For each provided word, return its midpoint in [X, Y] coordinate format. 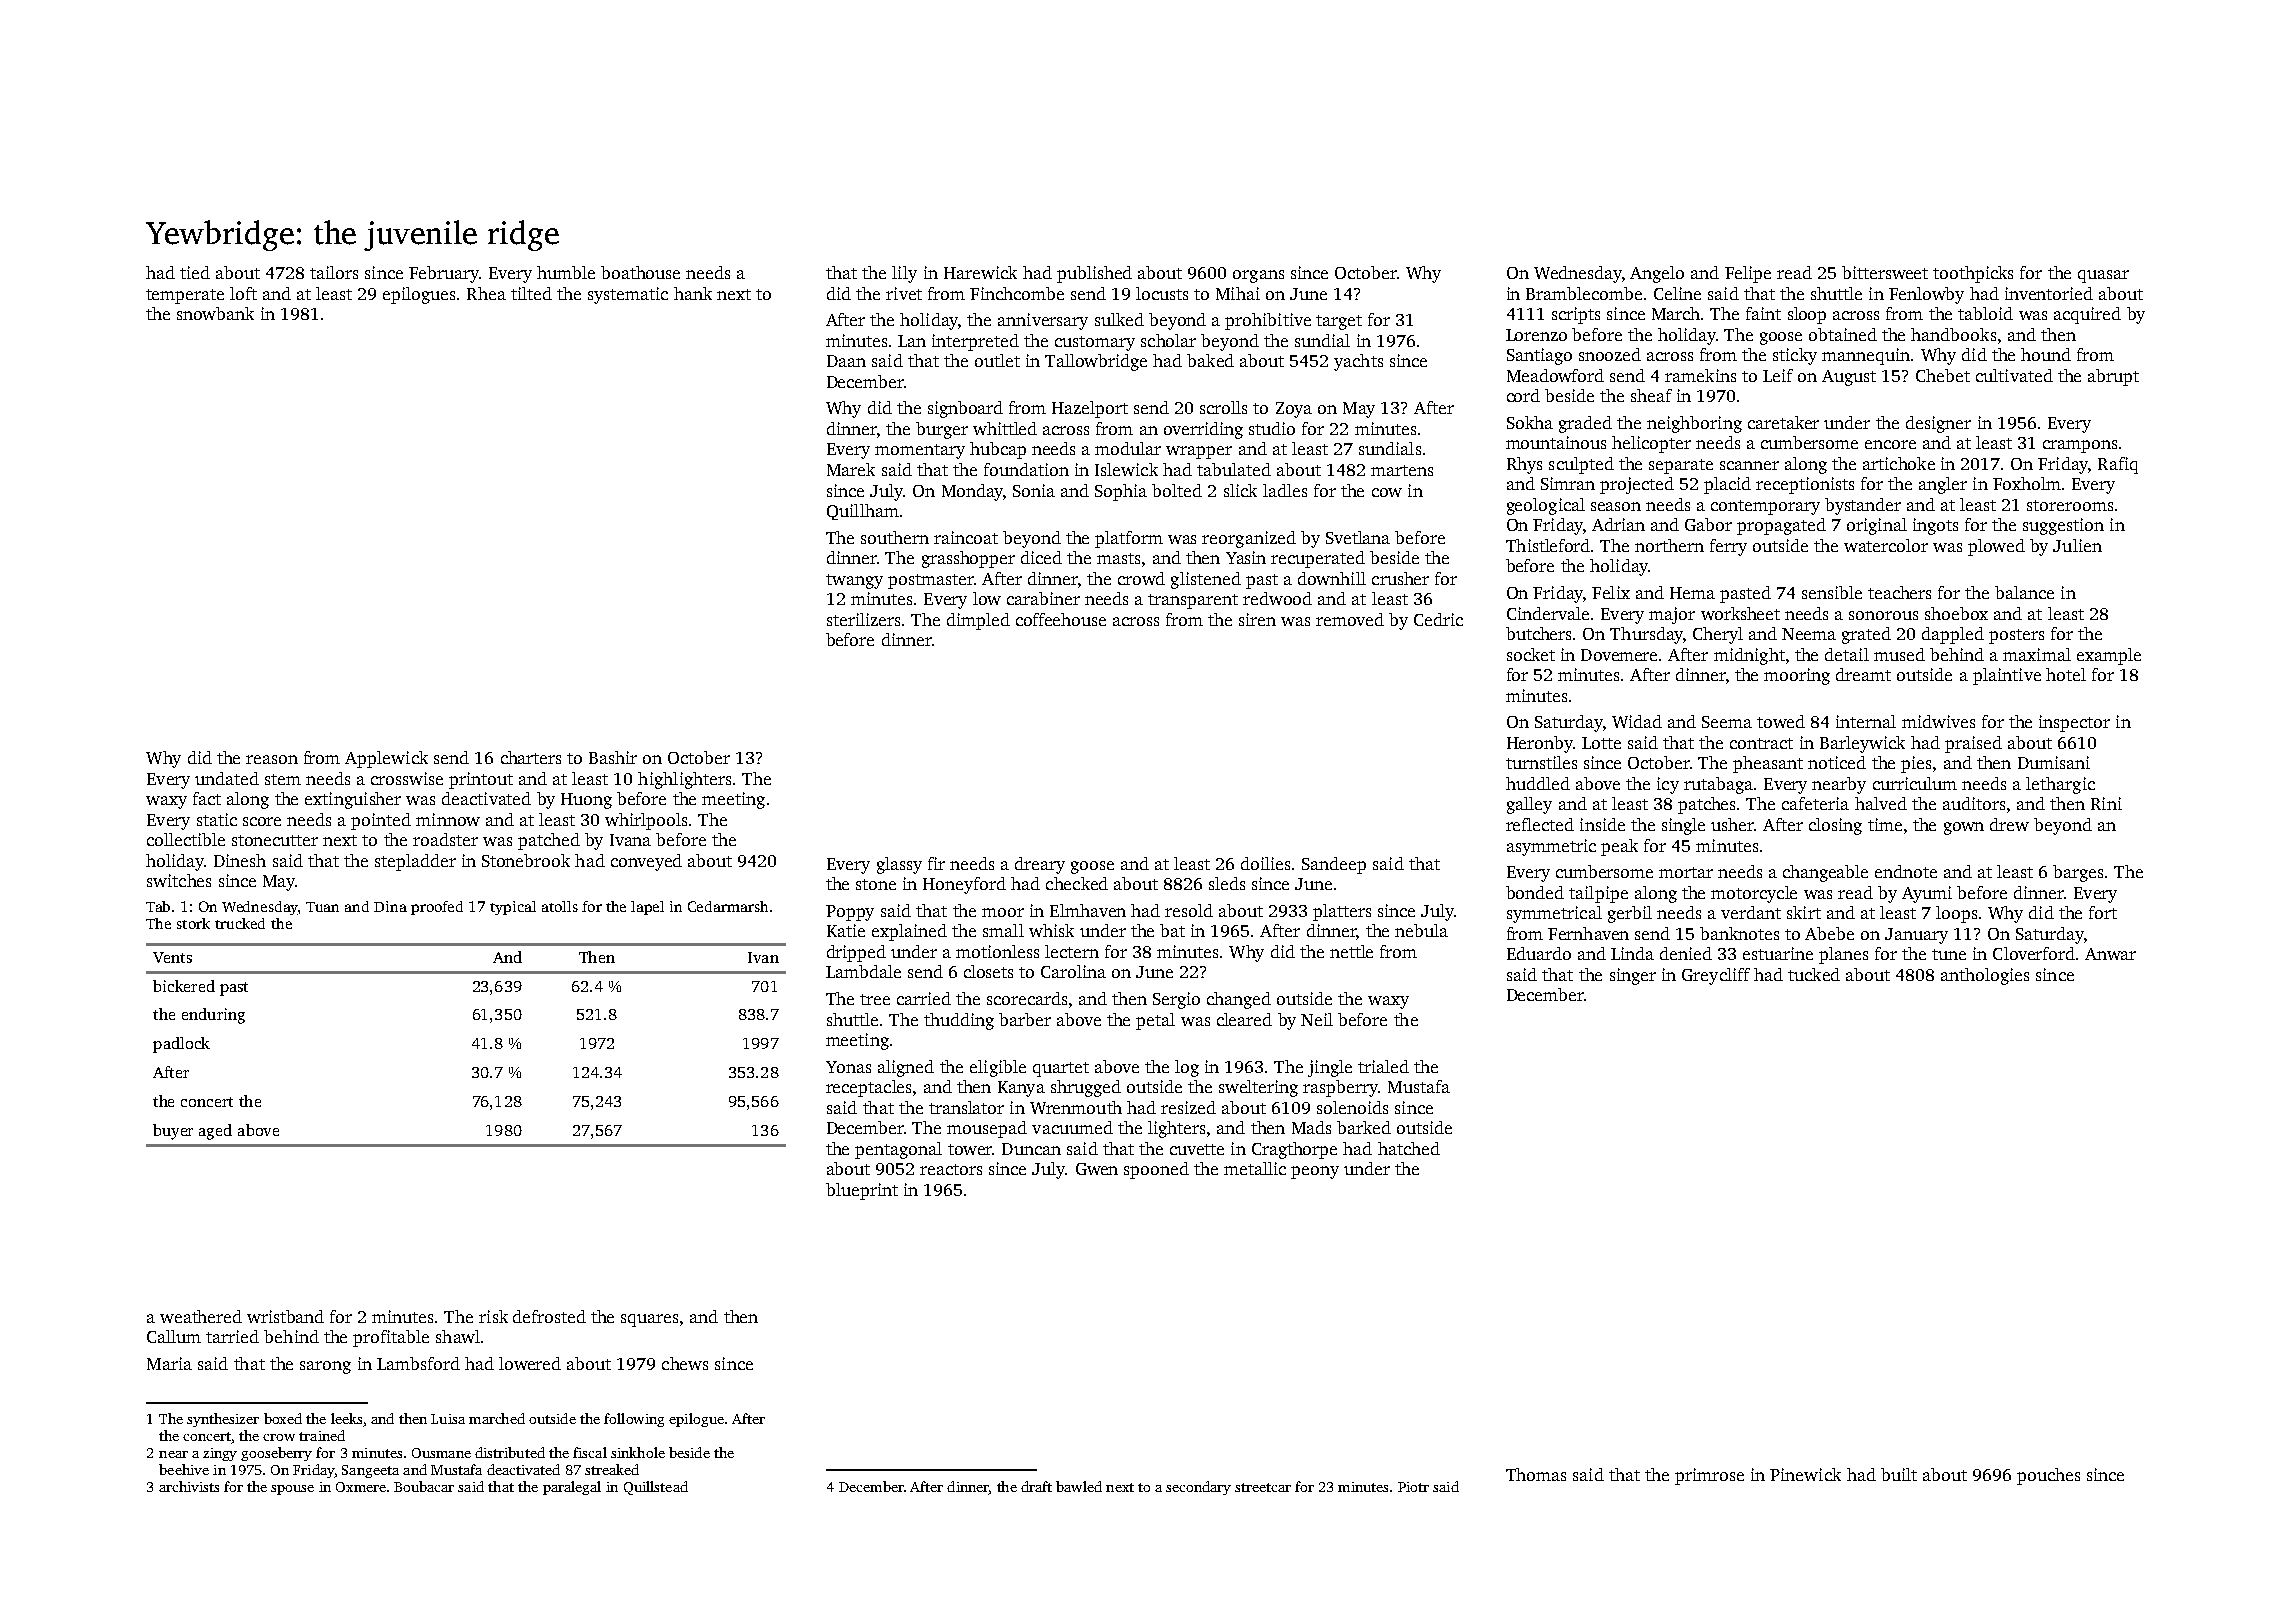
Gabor [1708, 524]
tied [195, 272]
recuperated [1318, 559]
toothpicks [1973, 274]
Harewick [980, 272]
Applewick [386, 759]
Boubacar [424, 1486]
